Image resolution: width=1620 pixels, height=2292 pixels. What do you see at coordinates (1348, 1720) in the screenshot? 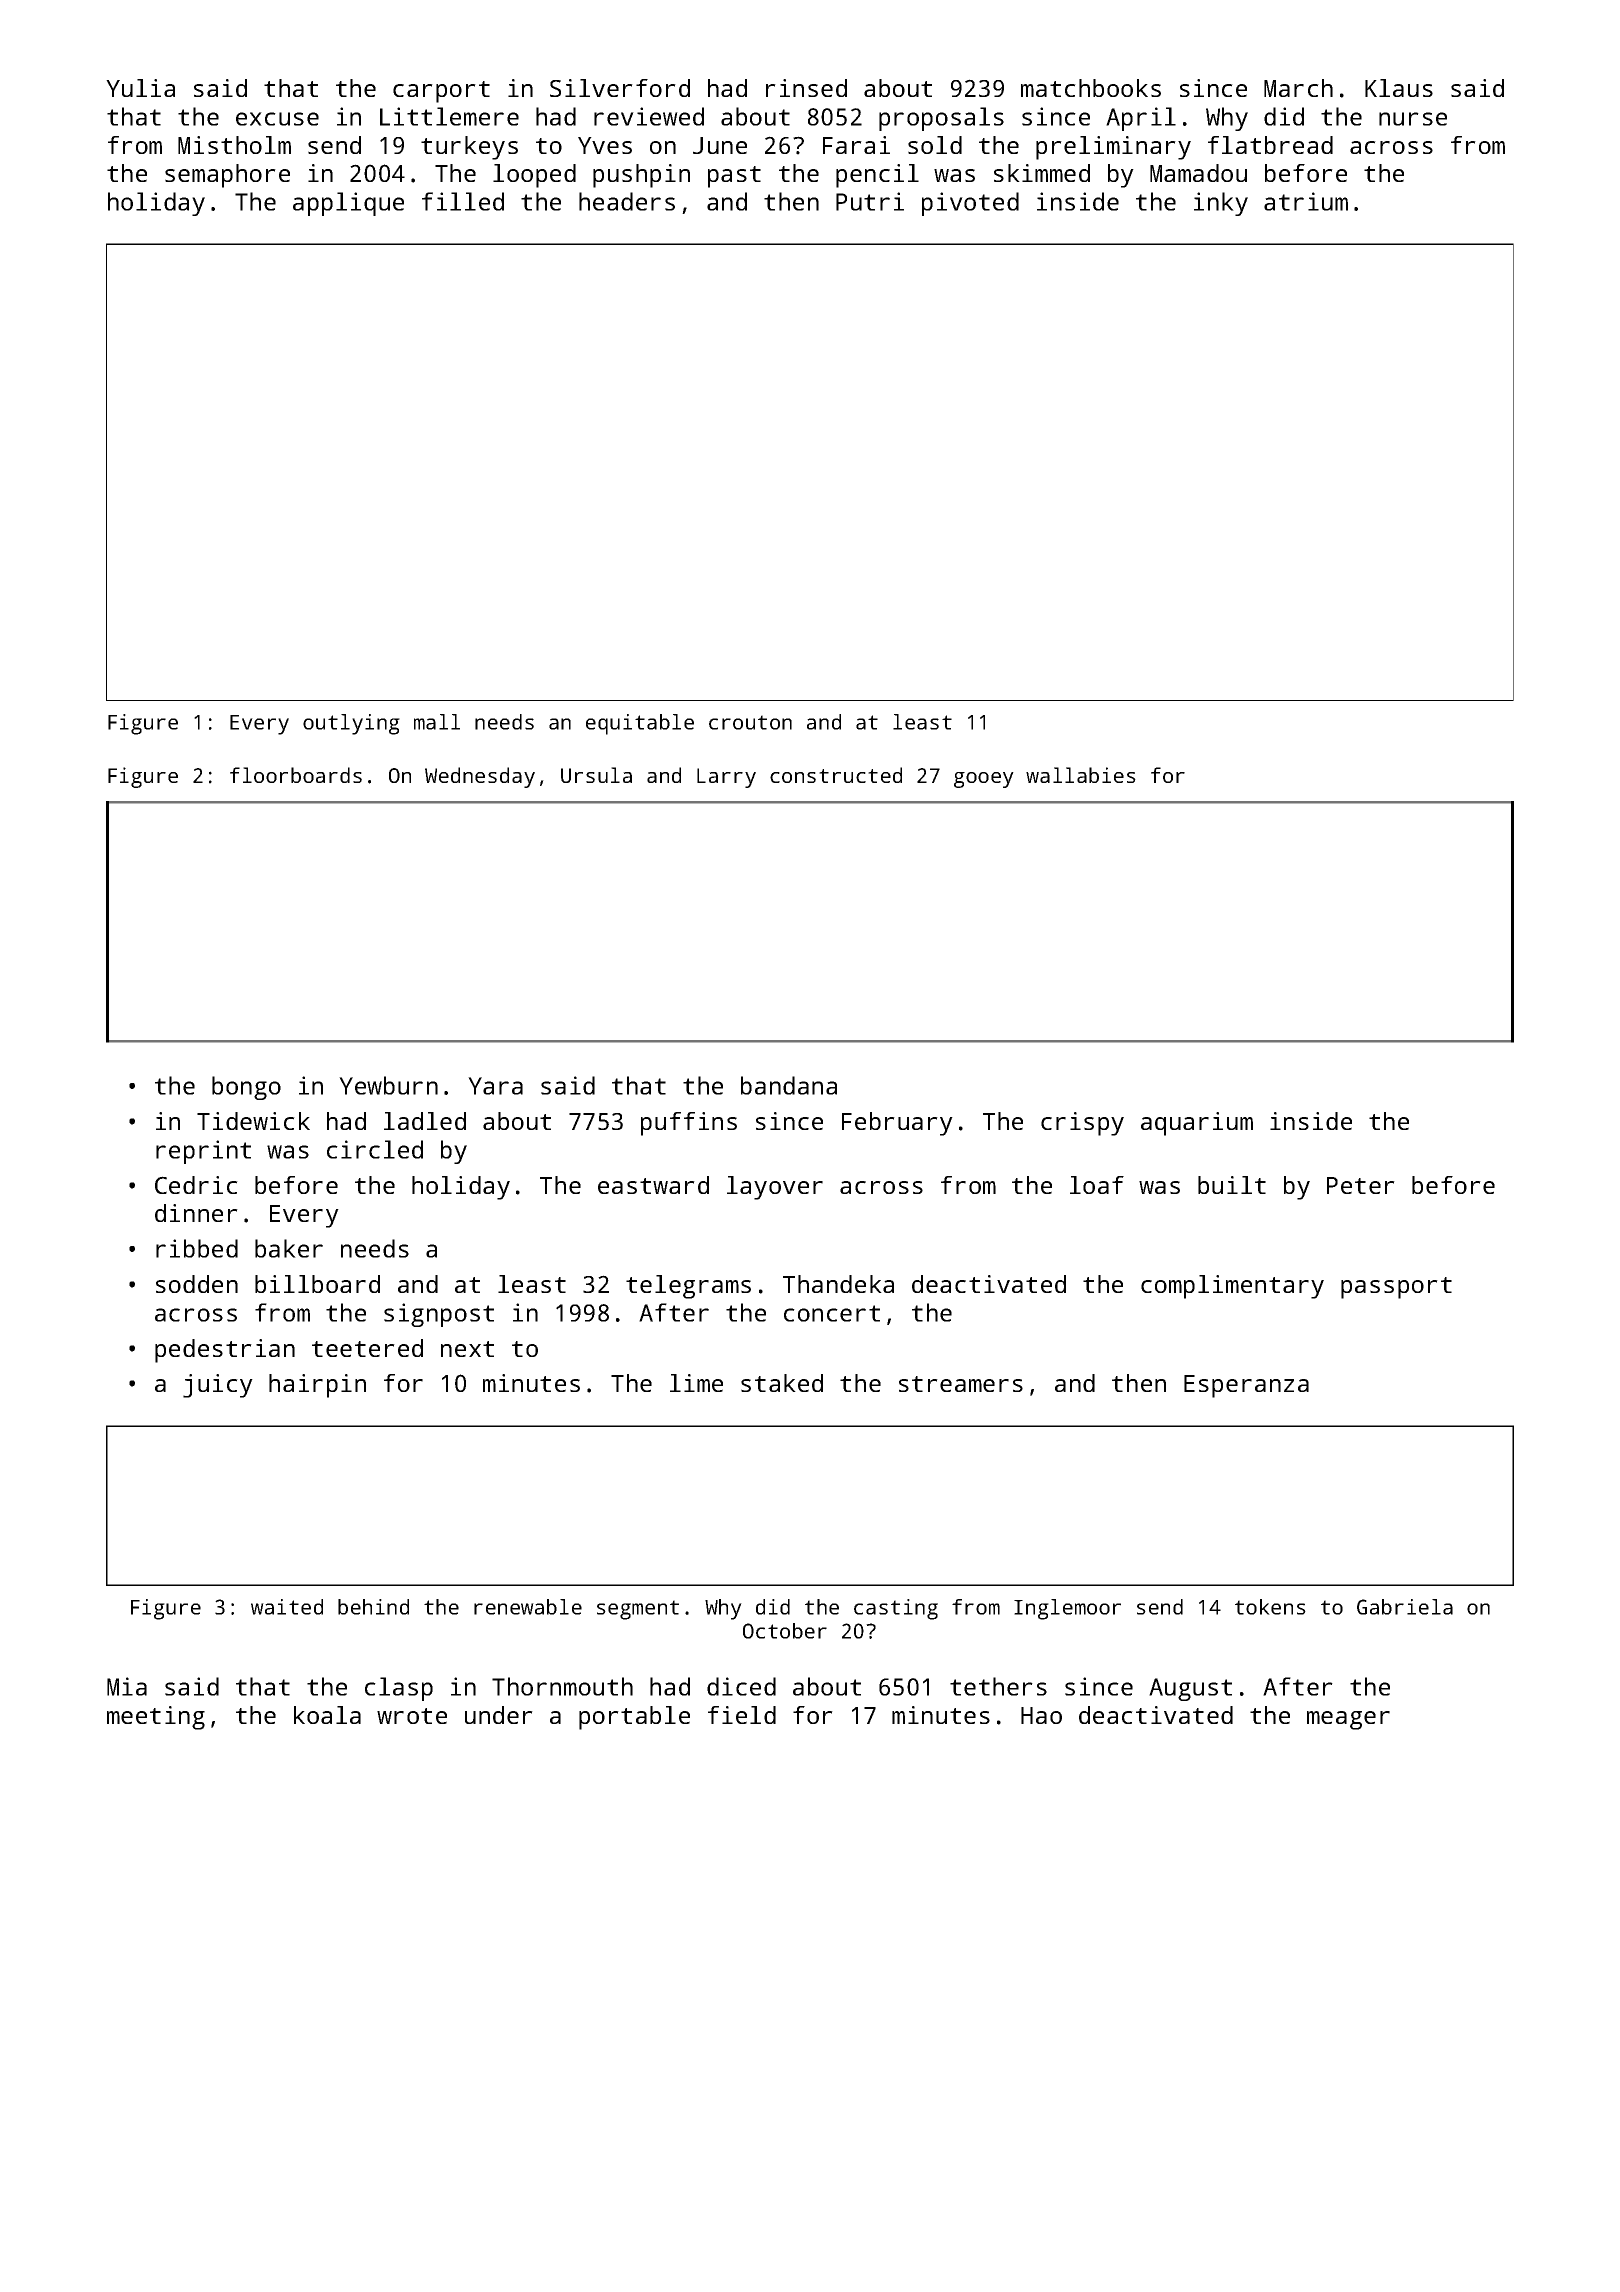
I see `meager` at bounding box center [1348, 1720].
